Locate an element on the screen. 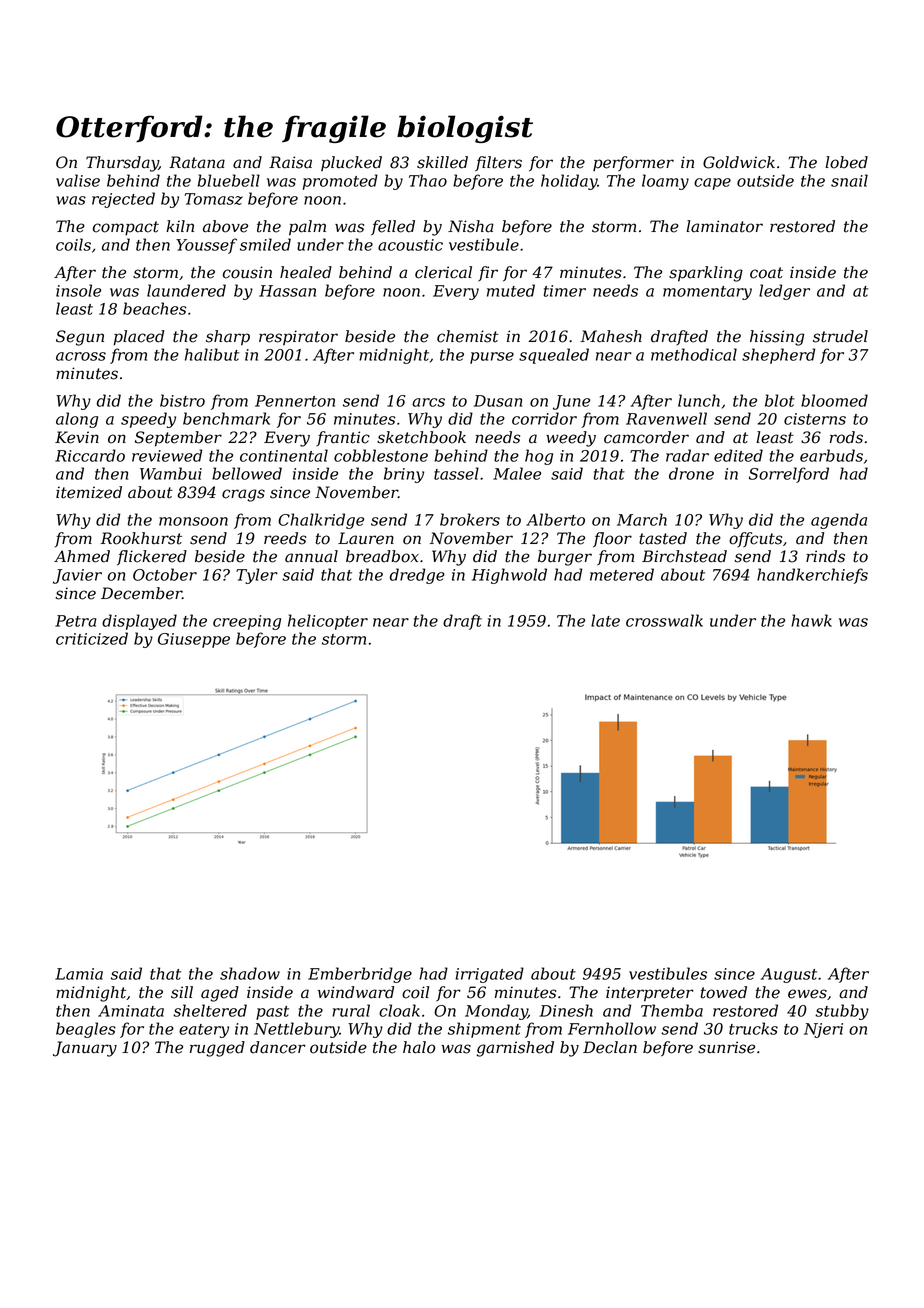 The width and height of the screenshot is (924, 1308). reeds is located at coordinates (285, 538).
